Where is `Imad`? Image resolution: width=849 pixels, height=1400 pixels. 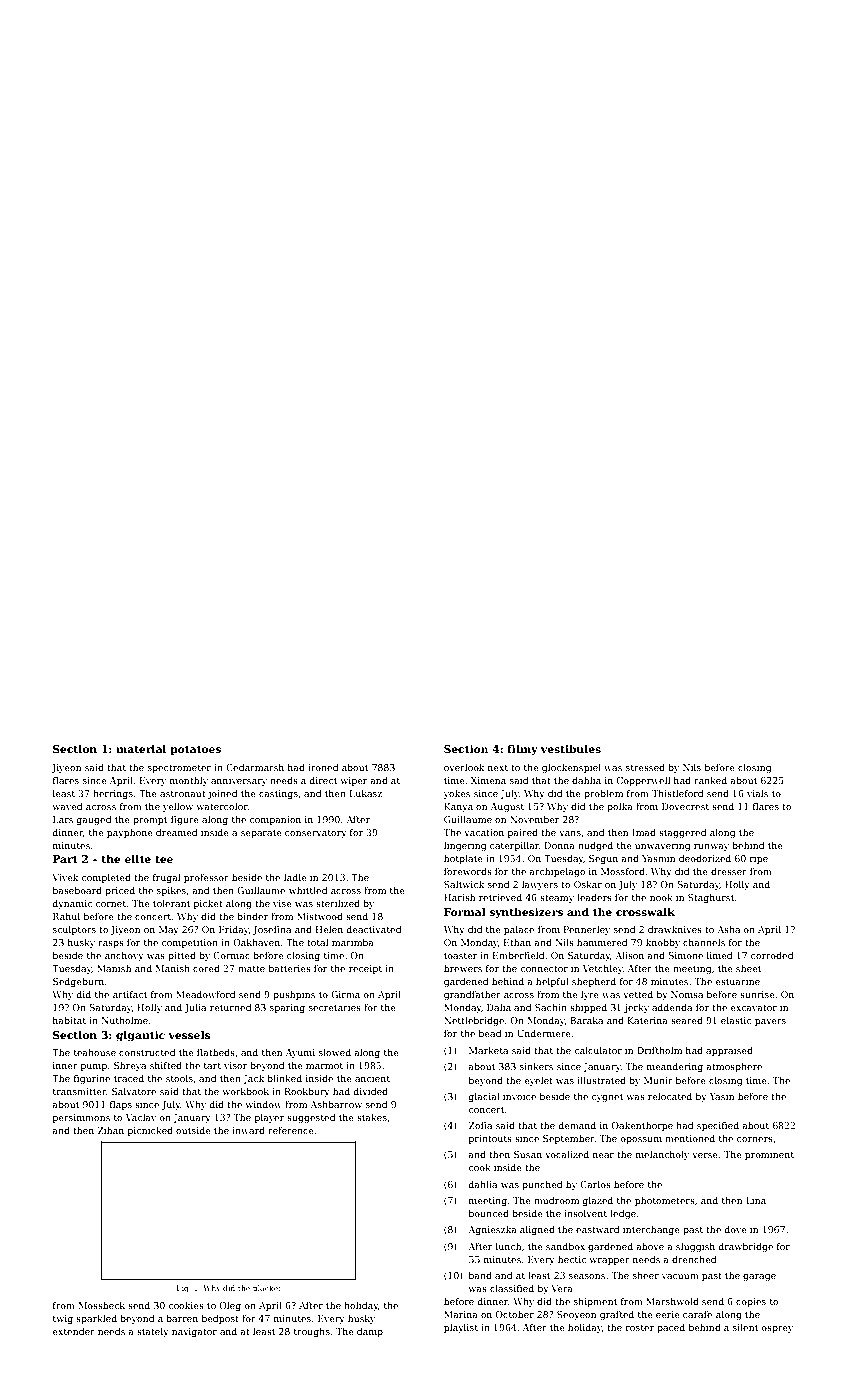
Imad is located at coordinates (644, 832).
